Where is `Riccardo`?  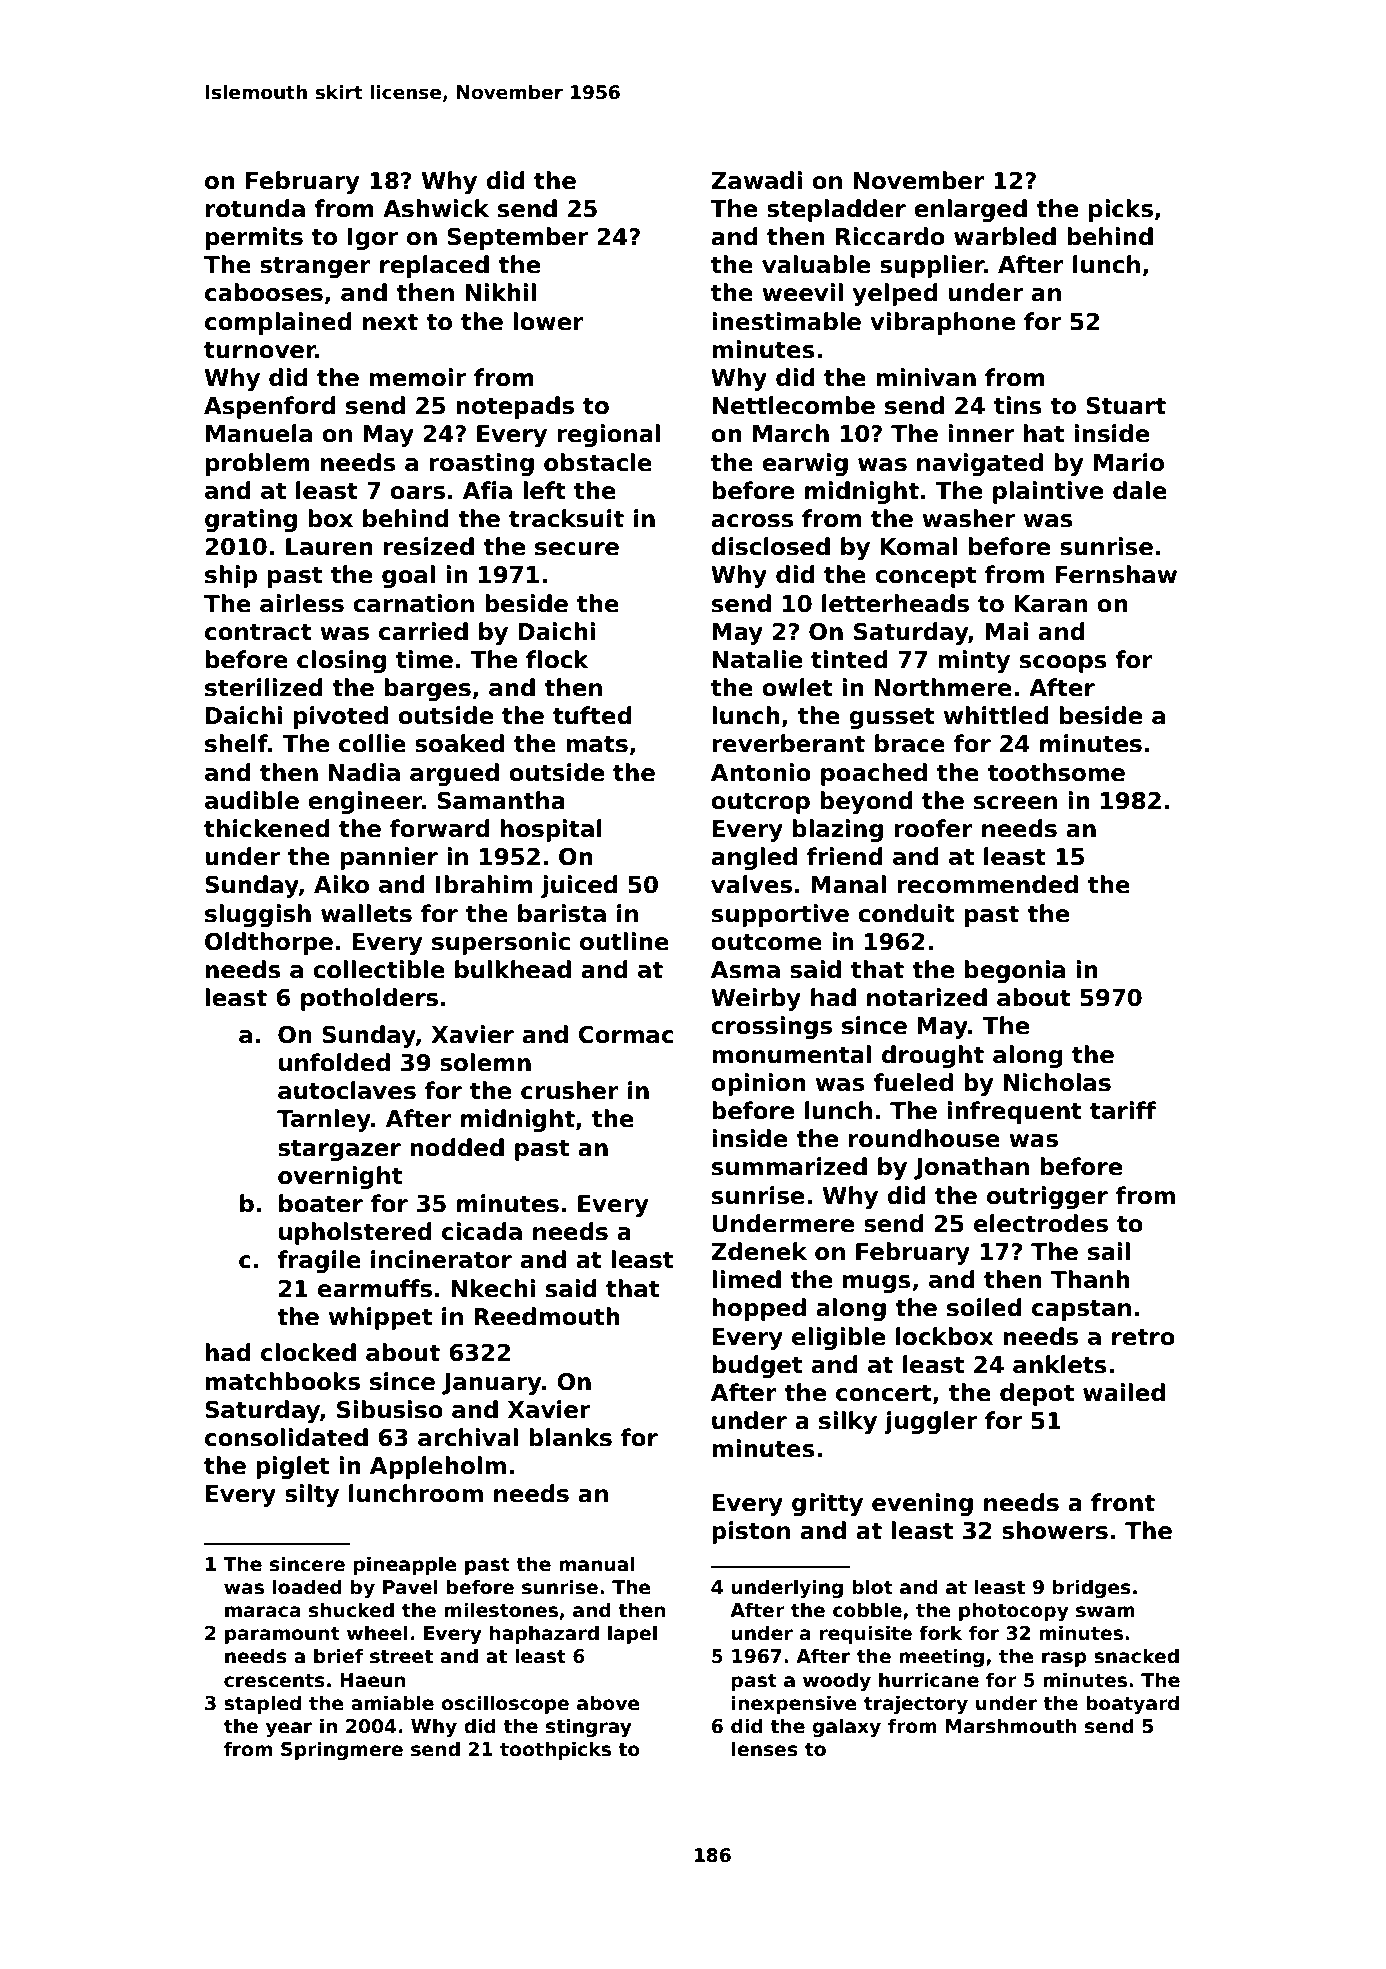 Riccardo is located at coordinates (890, 236).
